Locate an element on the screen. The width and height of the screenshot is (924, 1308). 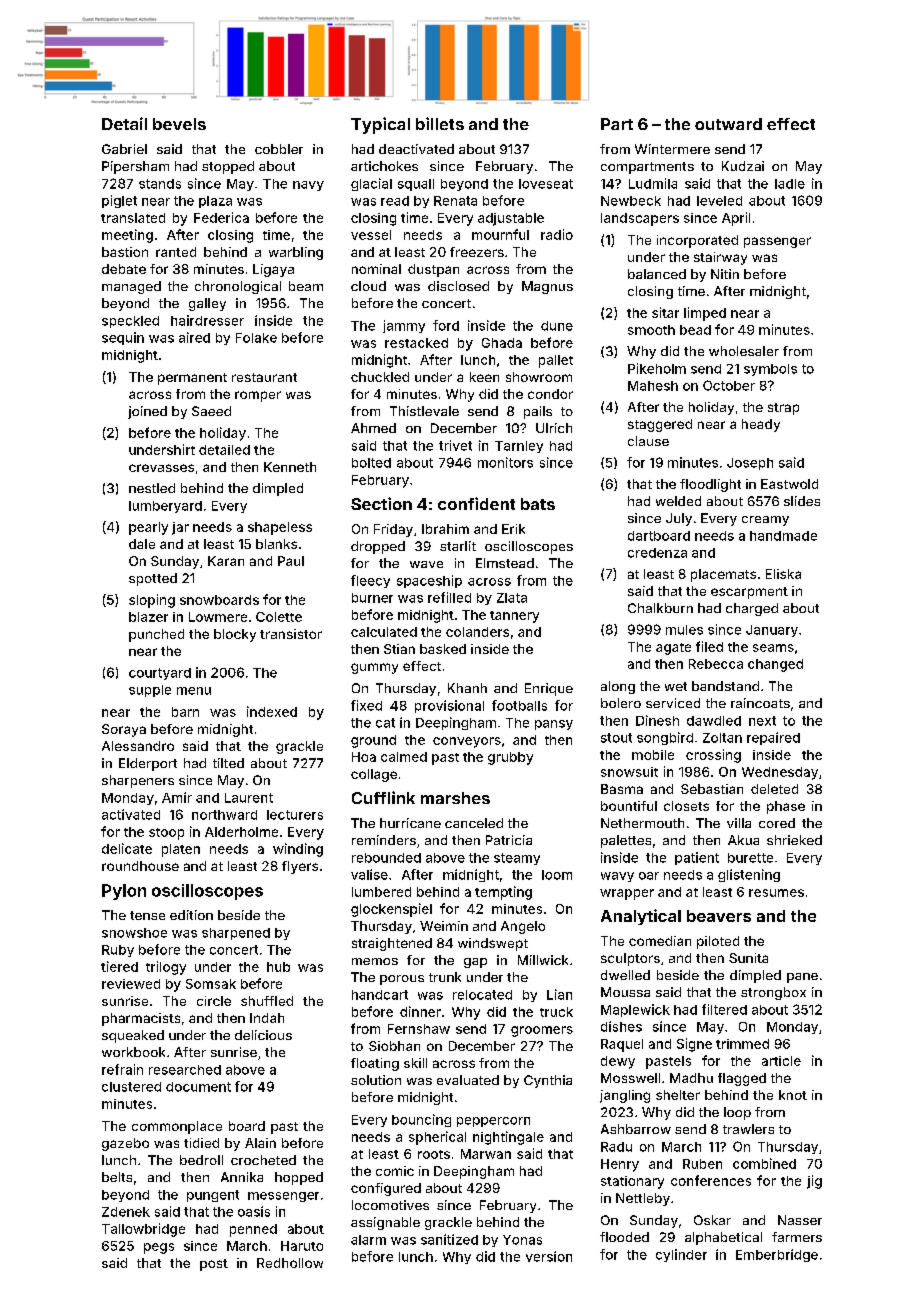
Zlata is located at coordinates (512, 598).
